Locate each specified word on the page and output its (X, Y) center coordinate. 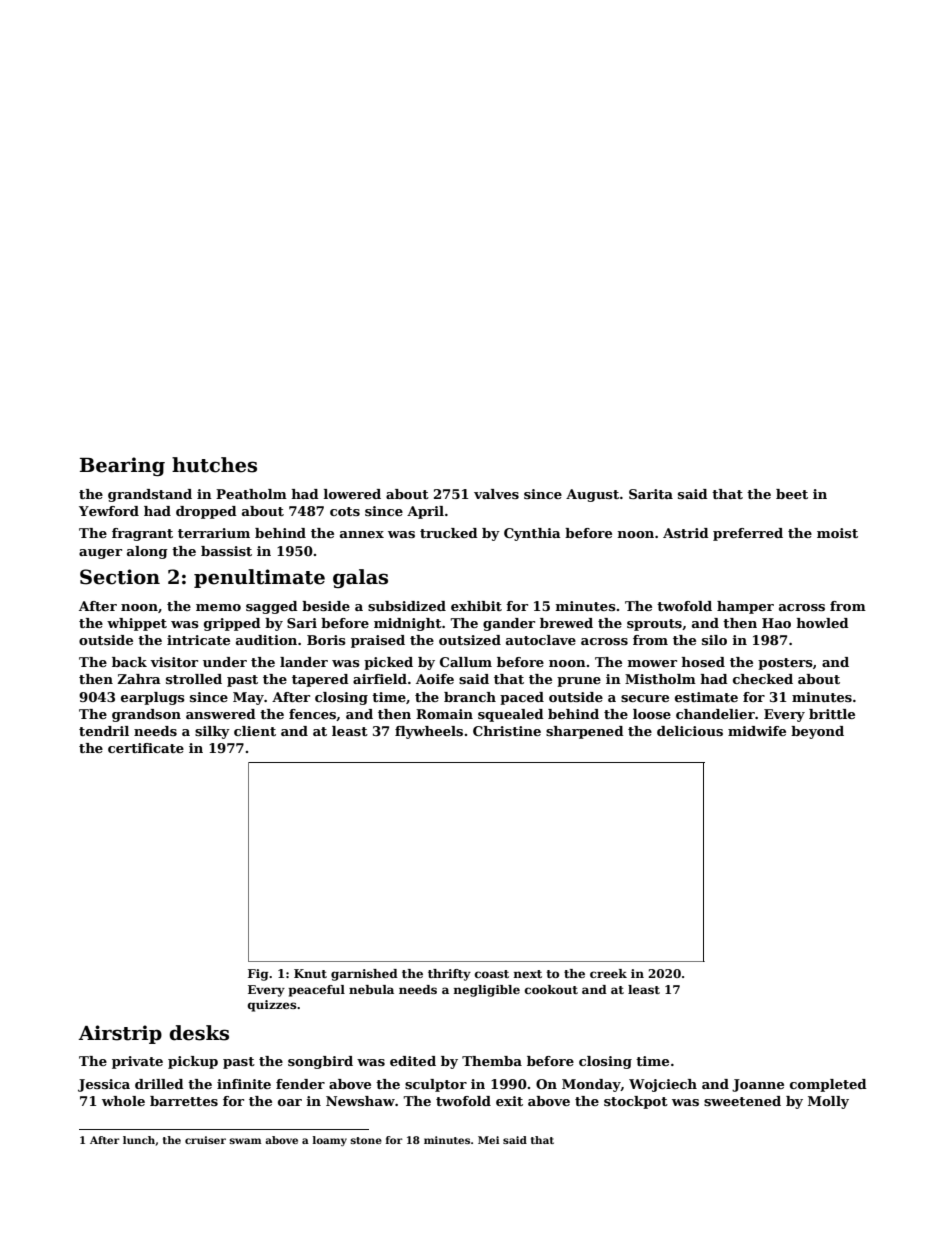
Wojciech (663, 1085)
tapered (320, 680)
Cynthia (532, 534)
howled (823, 623)
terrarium (214, 533)
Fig (258, 975)
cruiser (205, 1140)
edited (413, 1061)
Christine (507, 731)
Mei (488, 1140)
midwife (757, 731)
